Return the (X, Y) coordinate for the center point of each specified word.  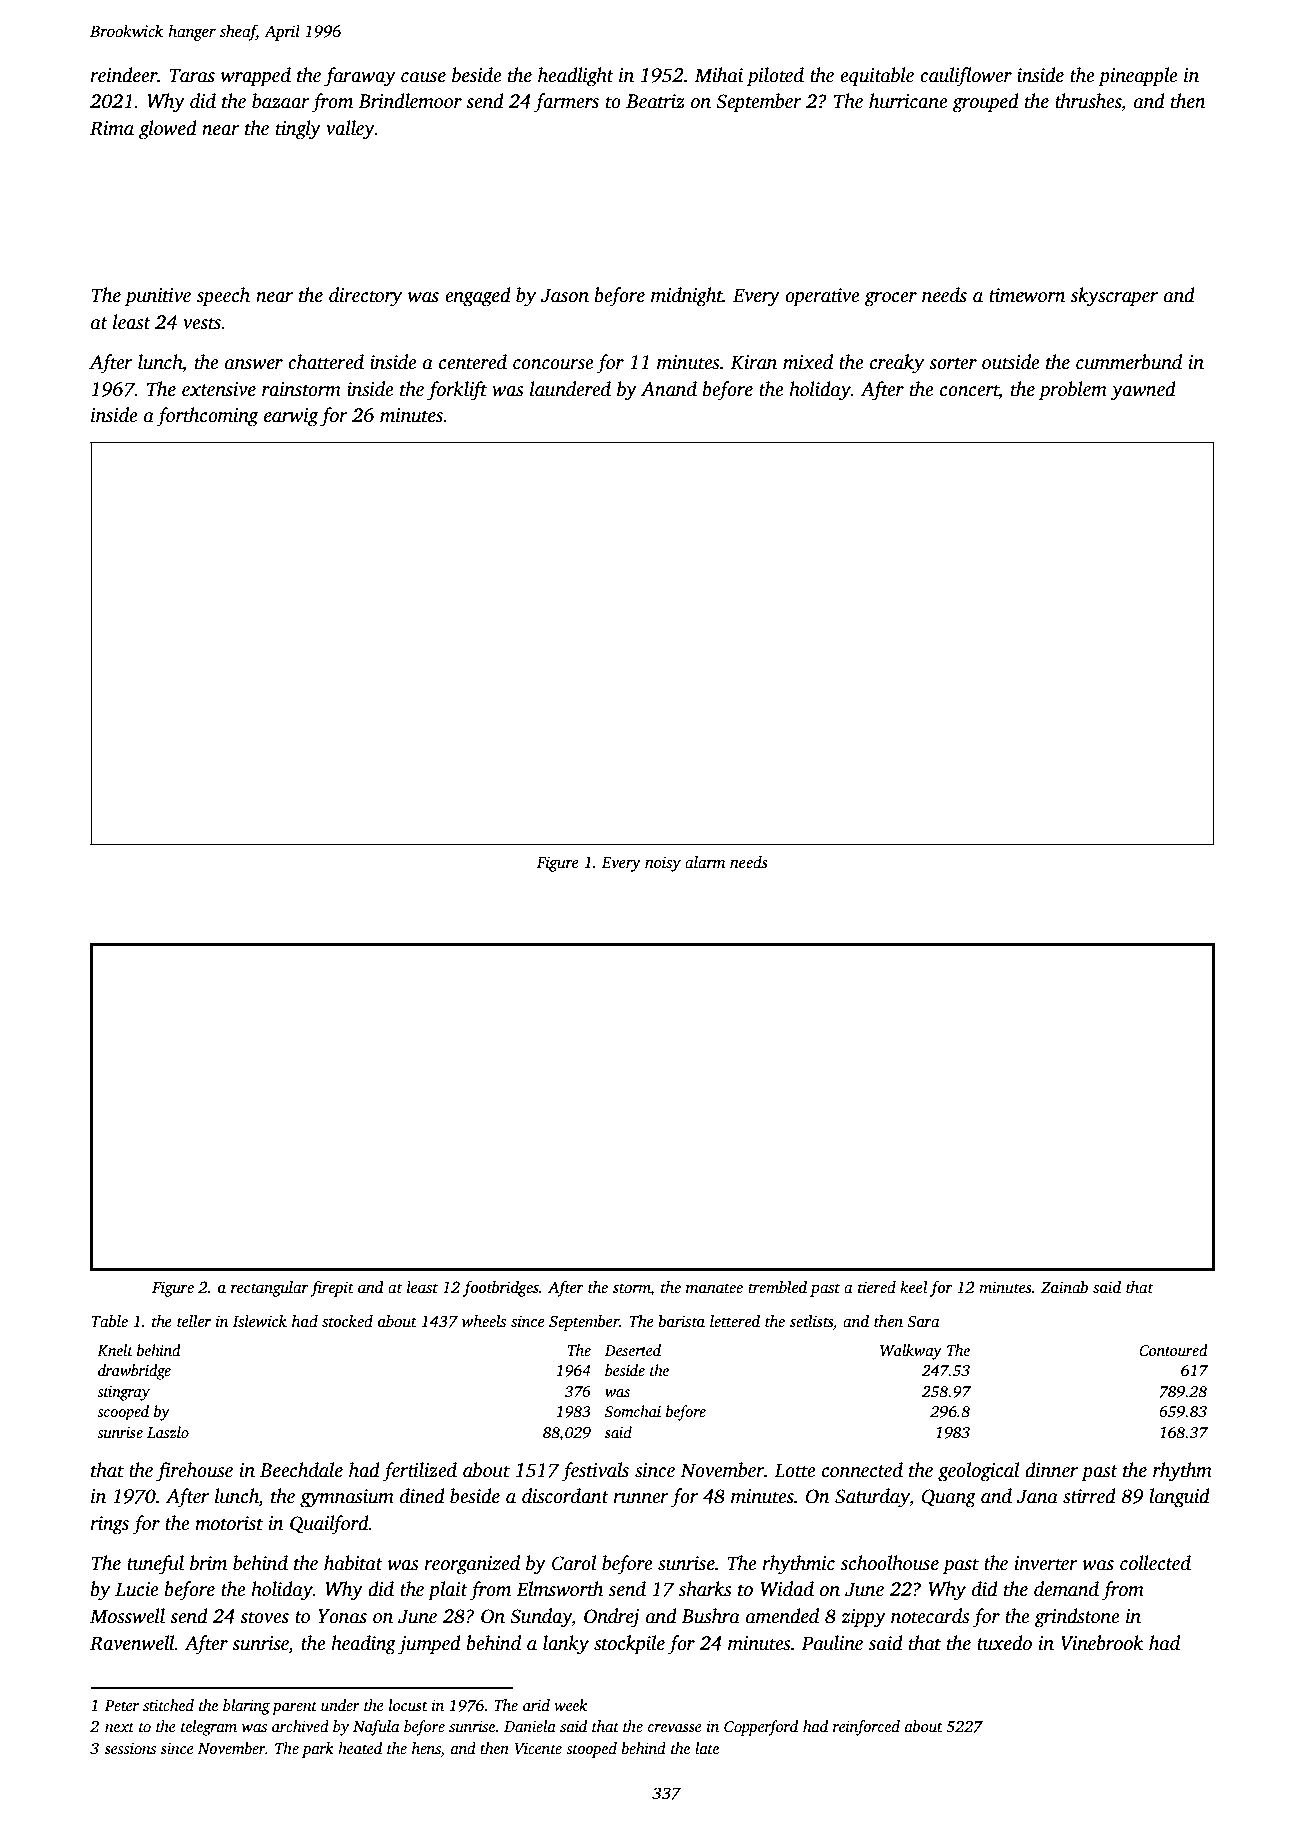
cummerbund (1129, 362)
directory (365, 297)
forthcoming (207, 417)
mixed (808, 362)
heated (360, 1748)
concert (969, 390)
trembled (777, 1287)
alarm (705, 862)
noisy (663, 864)
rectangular (270, 1289)
